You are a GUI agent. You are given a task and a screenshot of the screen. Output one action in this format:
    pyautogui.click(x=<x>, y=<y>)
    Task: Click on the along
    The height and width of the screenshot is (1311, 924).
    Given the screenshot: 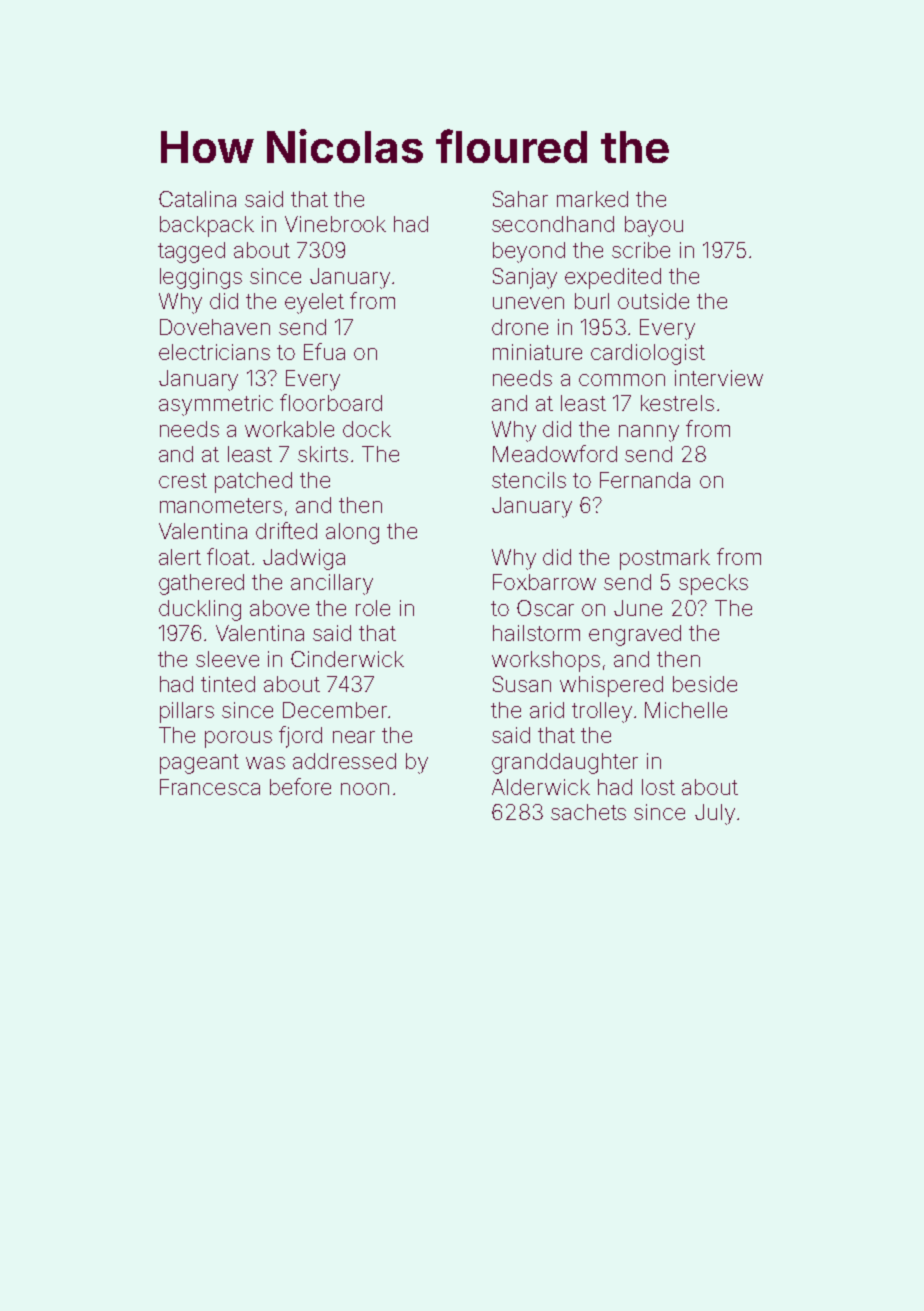 What is the action you would take?
    pyautogui.click(x=352, y=533)
